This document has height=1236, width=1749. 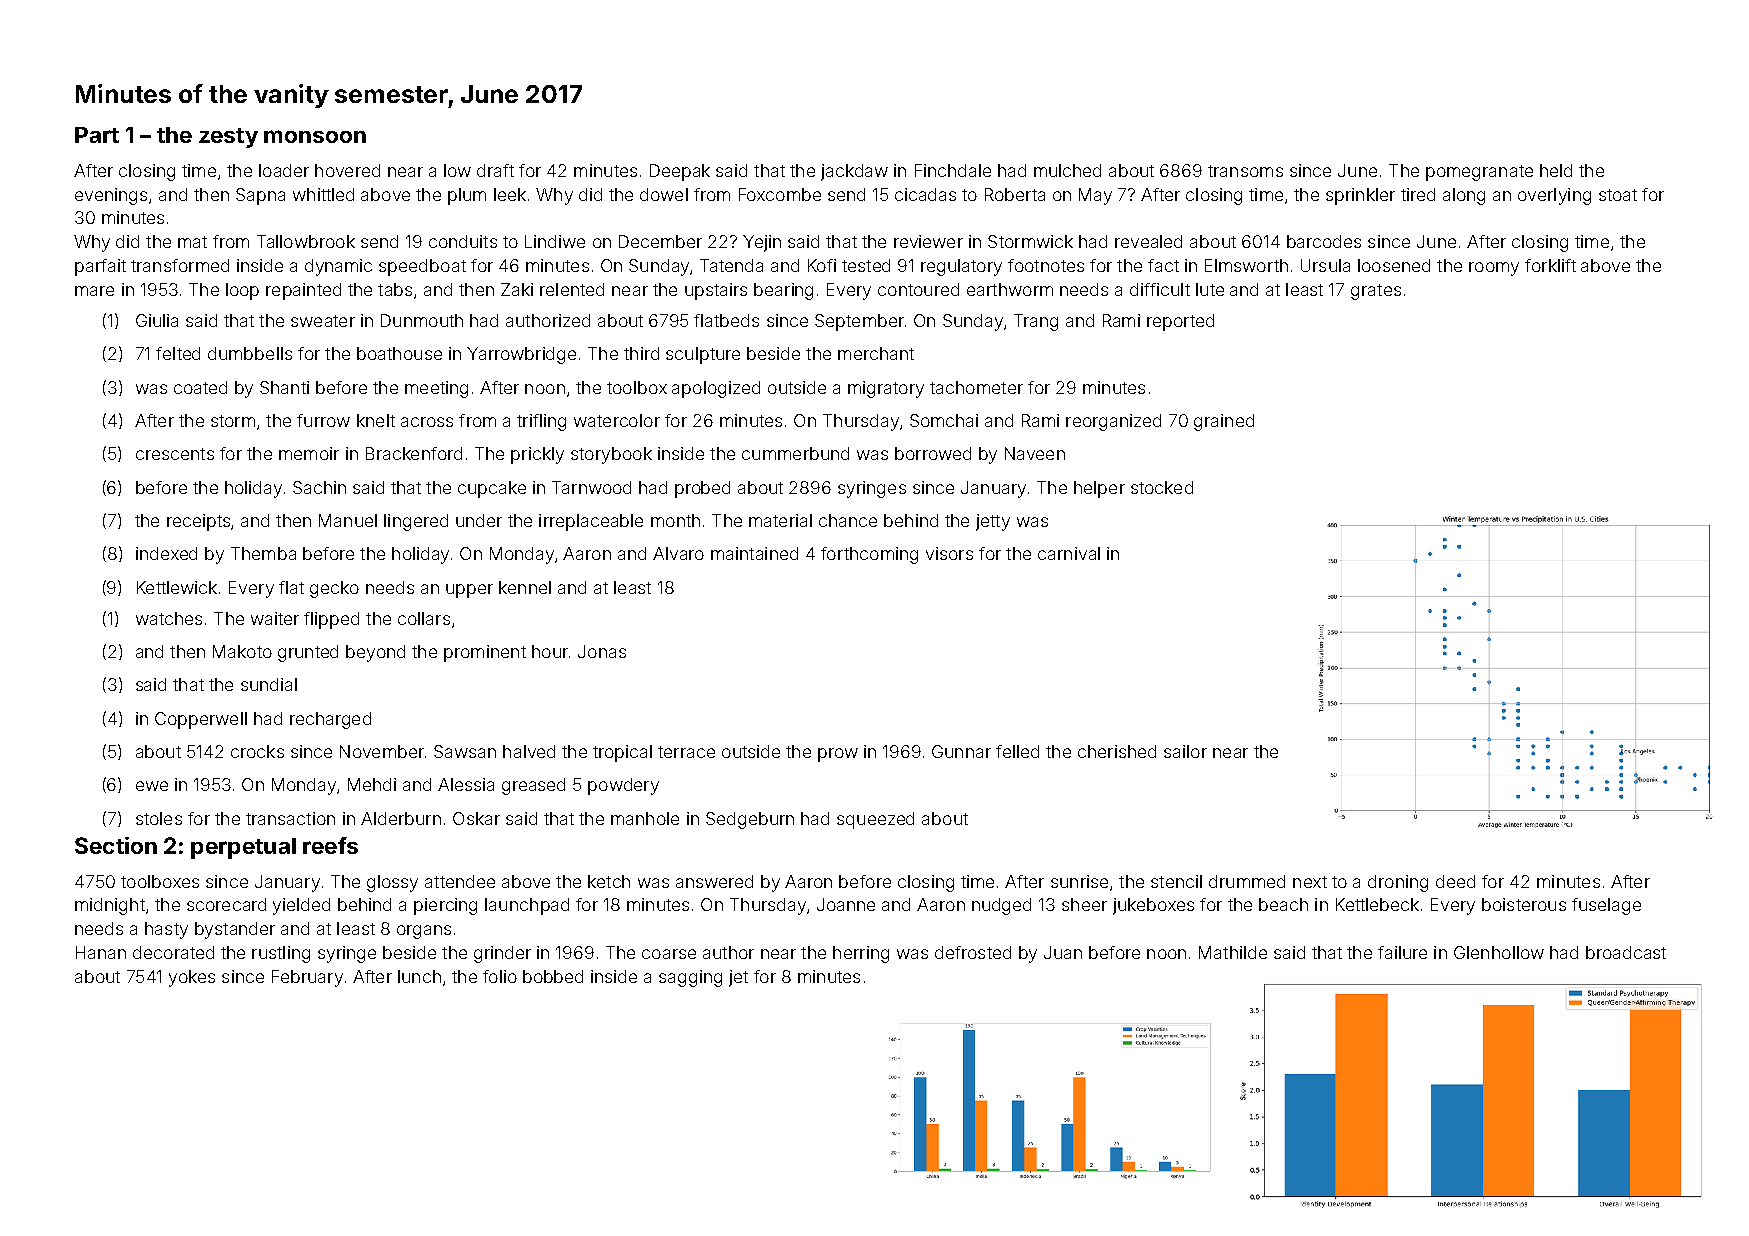 What do you see at coordinates (157, 320) in the document?
I see `Giulia` at bounding box center [157, 320].
